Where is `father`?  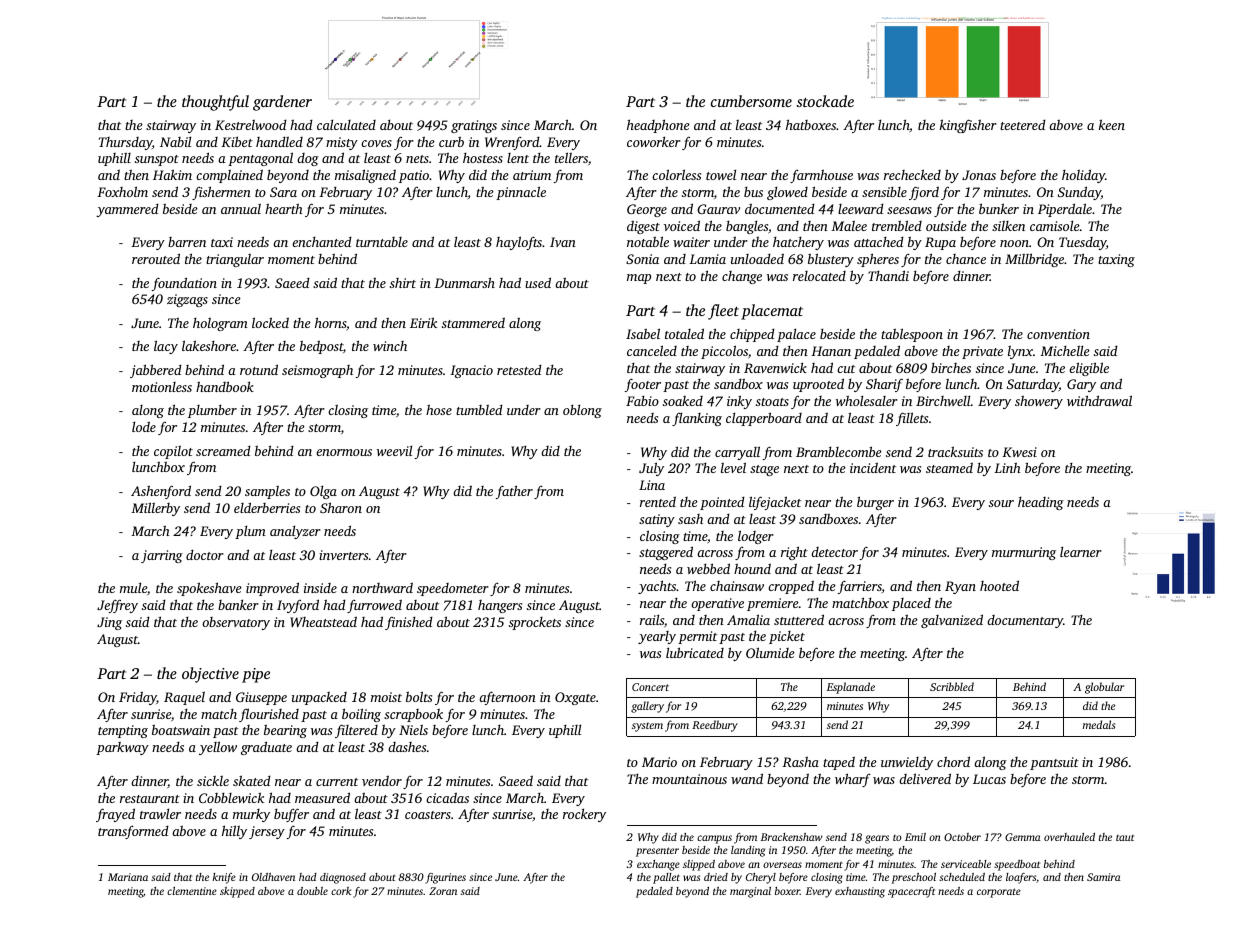
father is located at coordinates (514, 492).
